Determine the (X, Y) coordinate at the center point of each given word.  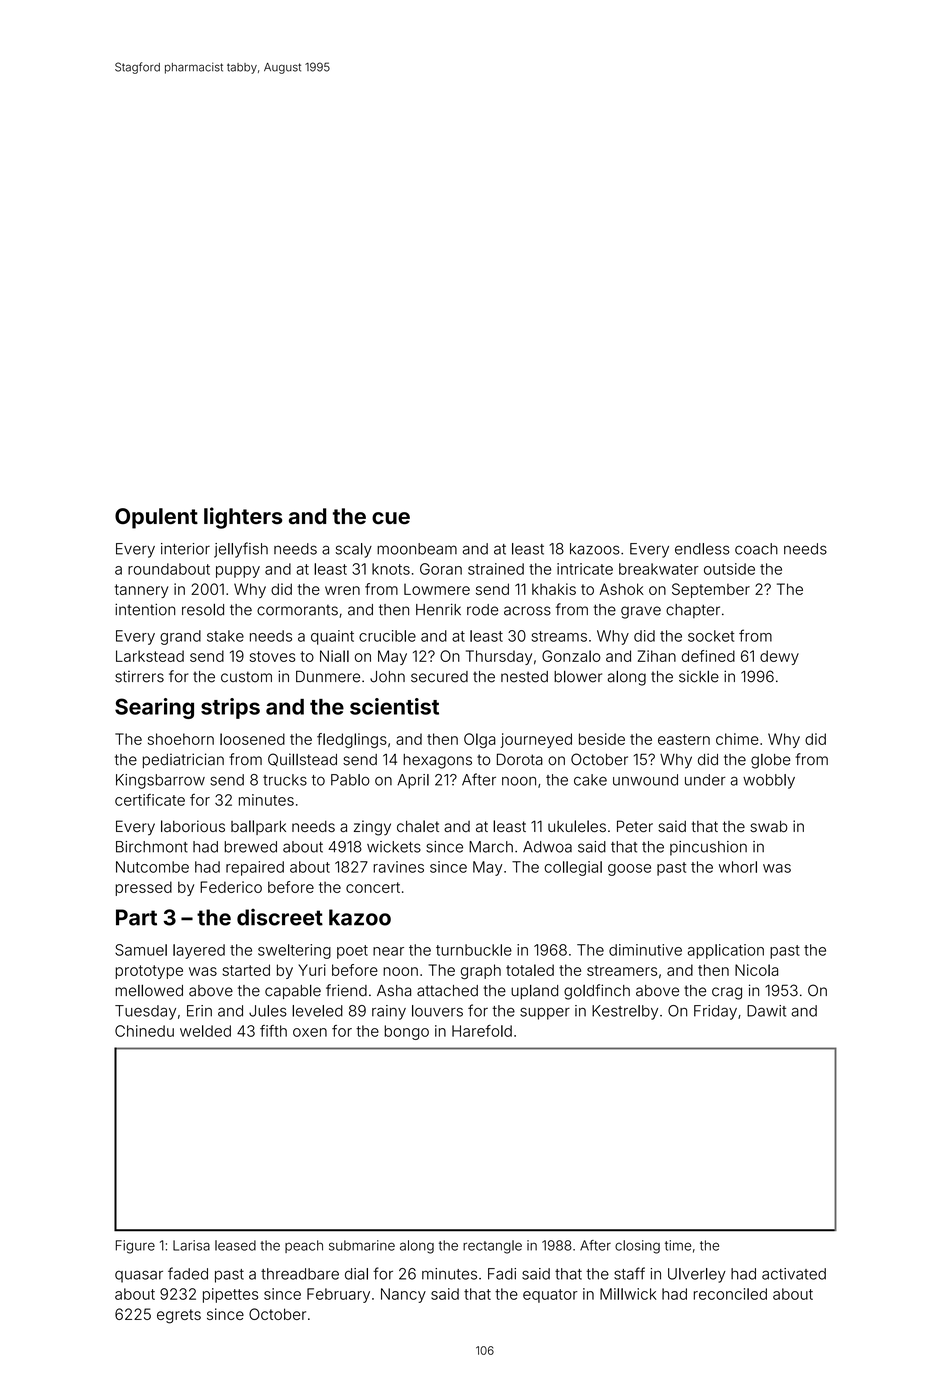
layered (199, 951)
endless (702, 549)
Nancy (403, 1295)
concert (373, 887)
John (387, 677)
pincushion (708, 848)
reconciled (730, 1294)
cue (391, 518)
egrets (179, 1316)
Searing (154, 708)
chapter (693, 611)
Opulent (156, 518)
